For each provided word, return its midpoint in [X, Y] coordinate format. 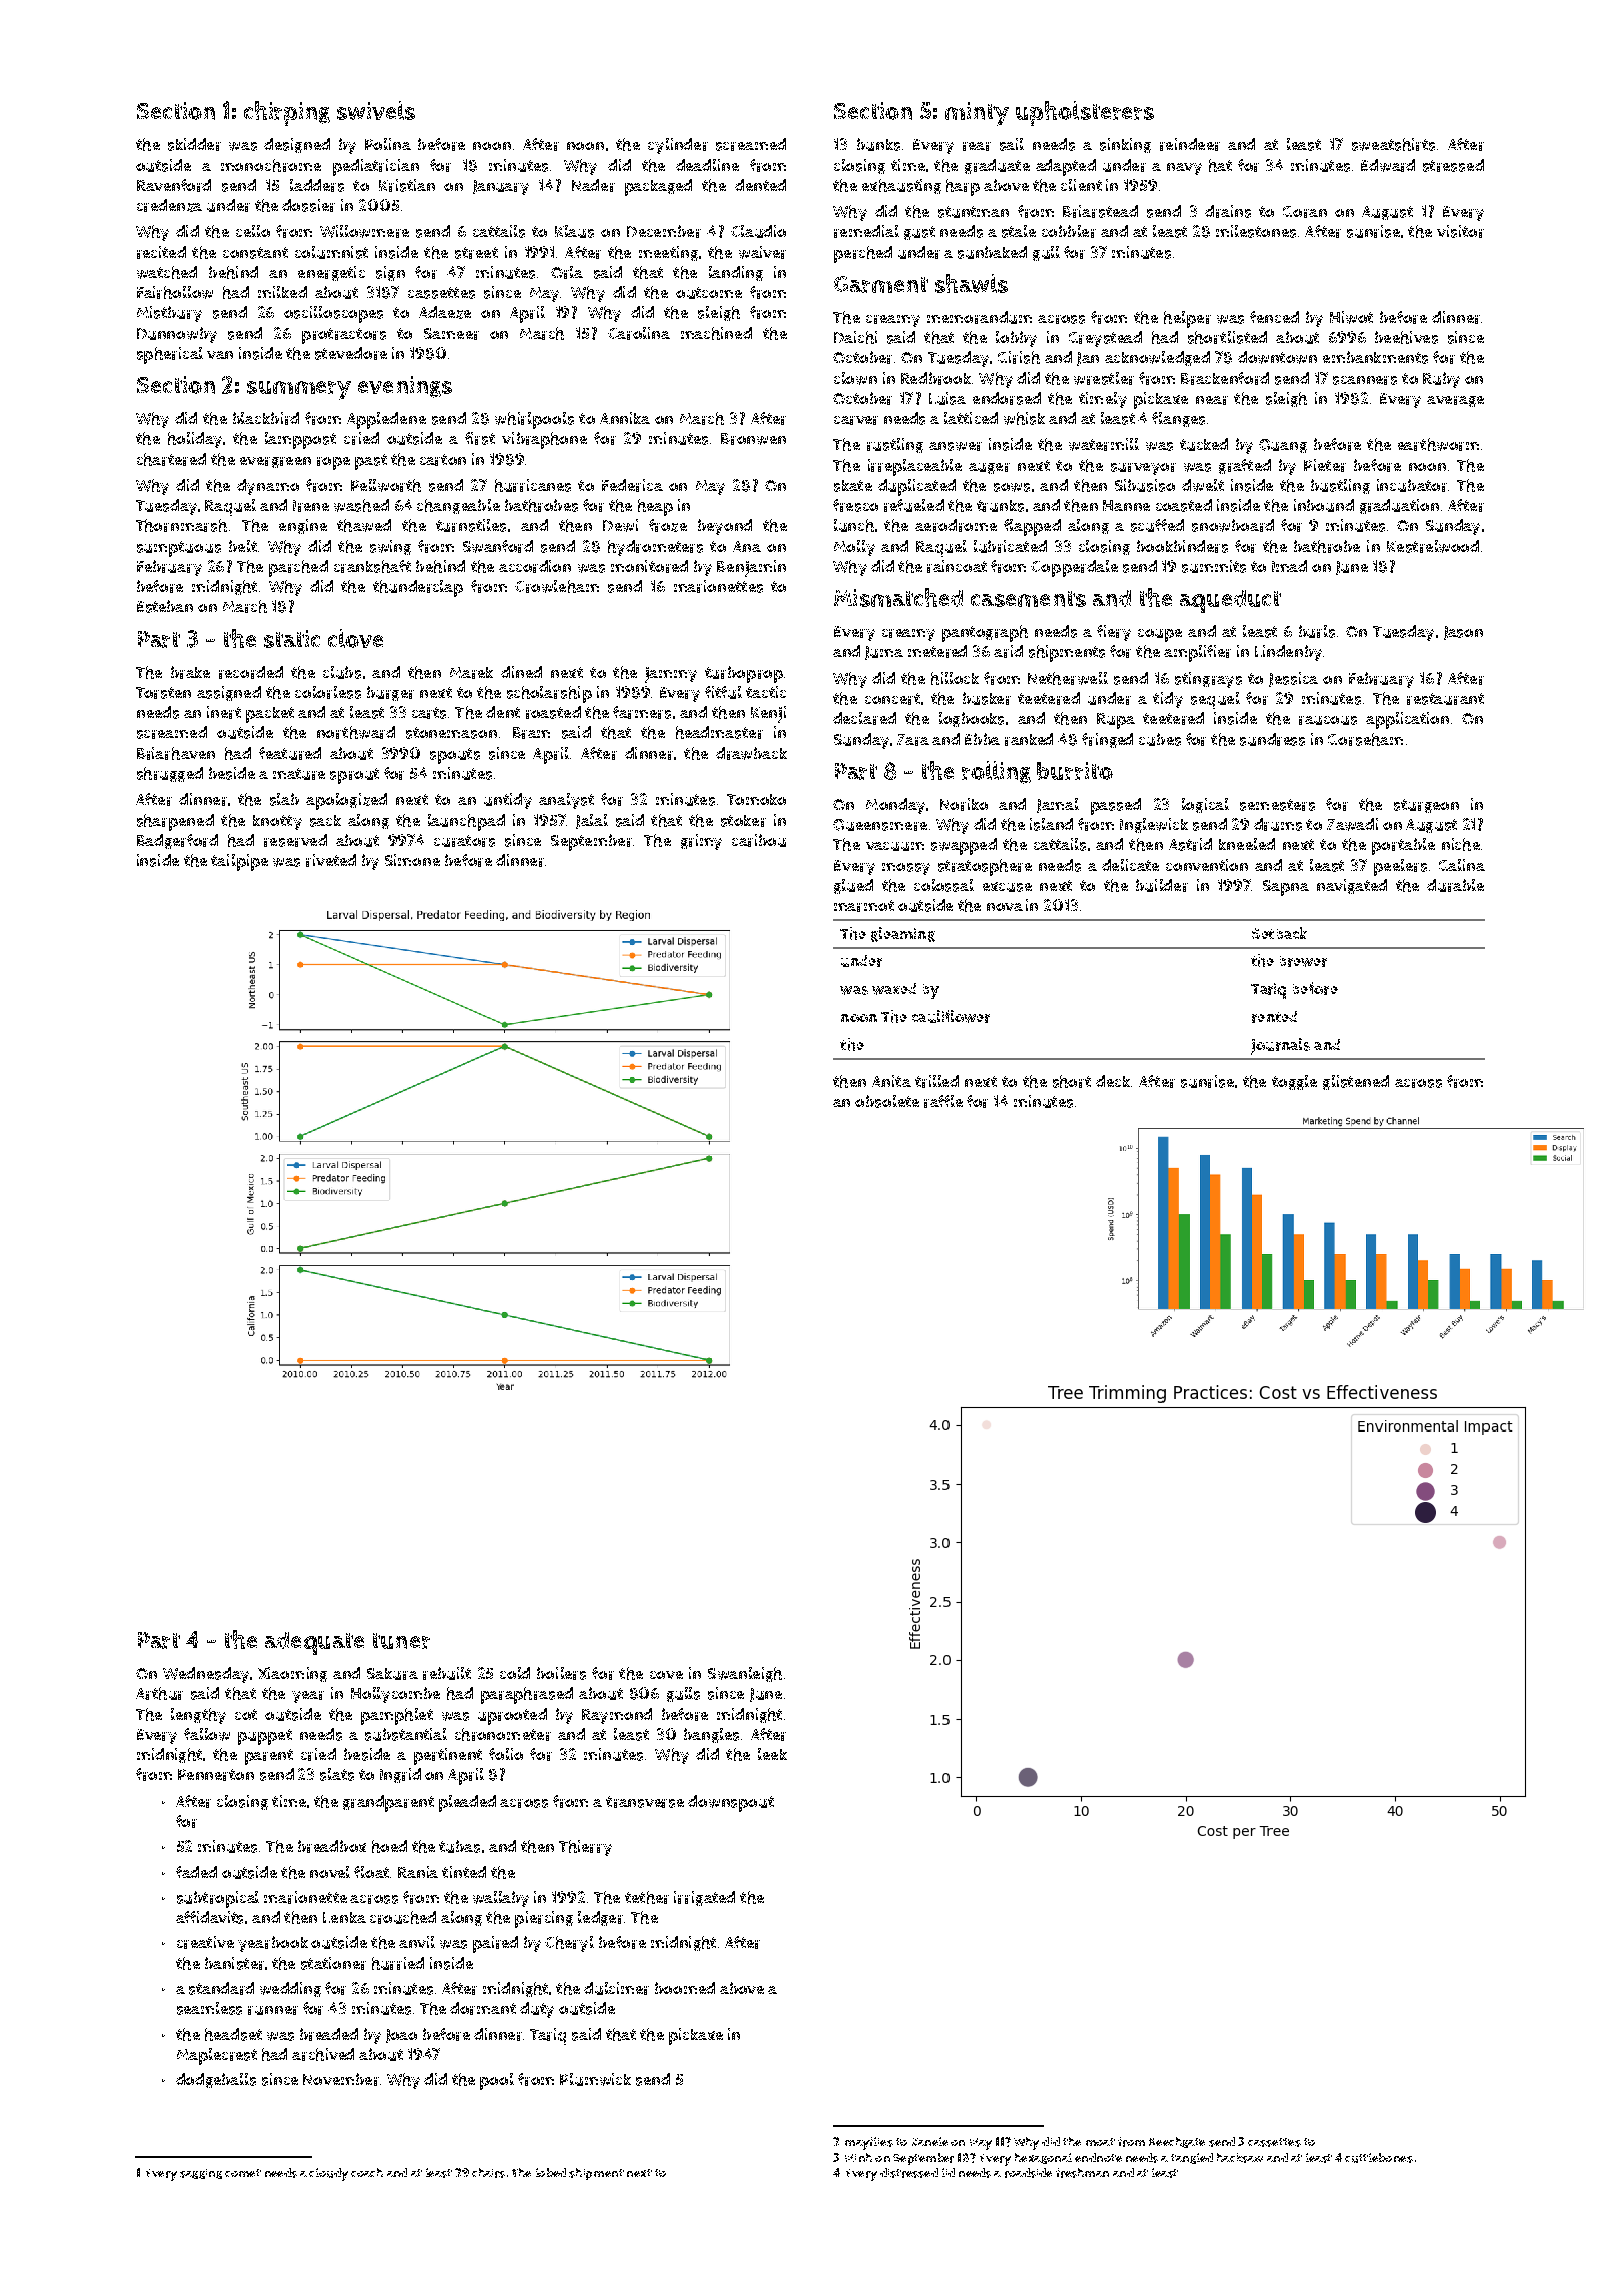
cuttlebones [1379, 2158]
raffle [943, 1101]
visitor [1460, 231]
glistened [1356, 1082]
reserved [295, 840]
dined [521, 672]
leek [772, 1754]
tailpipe [239, 862]
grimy [701, 842]
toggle [1294, 1082]
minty [977, 114]
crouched [403, 1917]
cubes [1160, 739]
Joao [401, 2036]
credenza [169, 205]
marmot [864, 906]
